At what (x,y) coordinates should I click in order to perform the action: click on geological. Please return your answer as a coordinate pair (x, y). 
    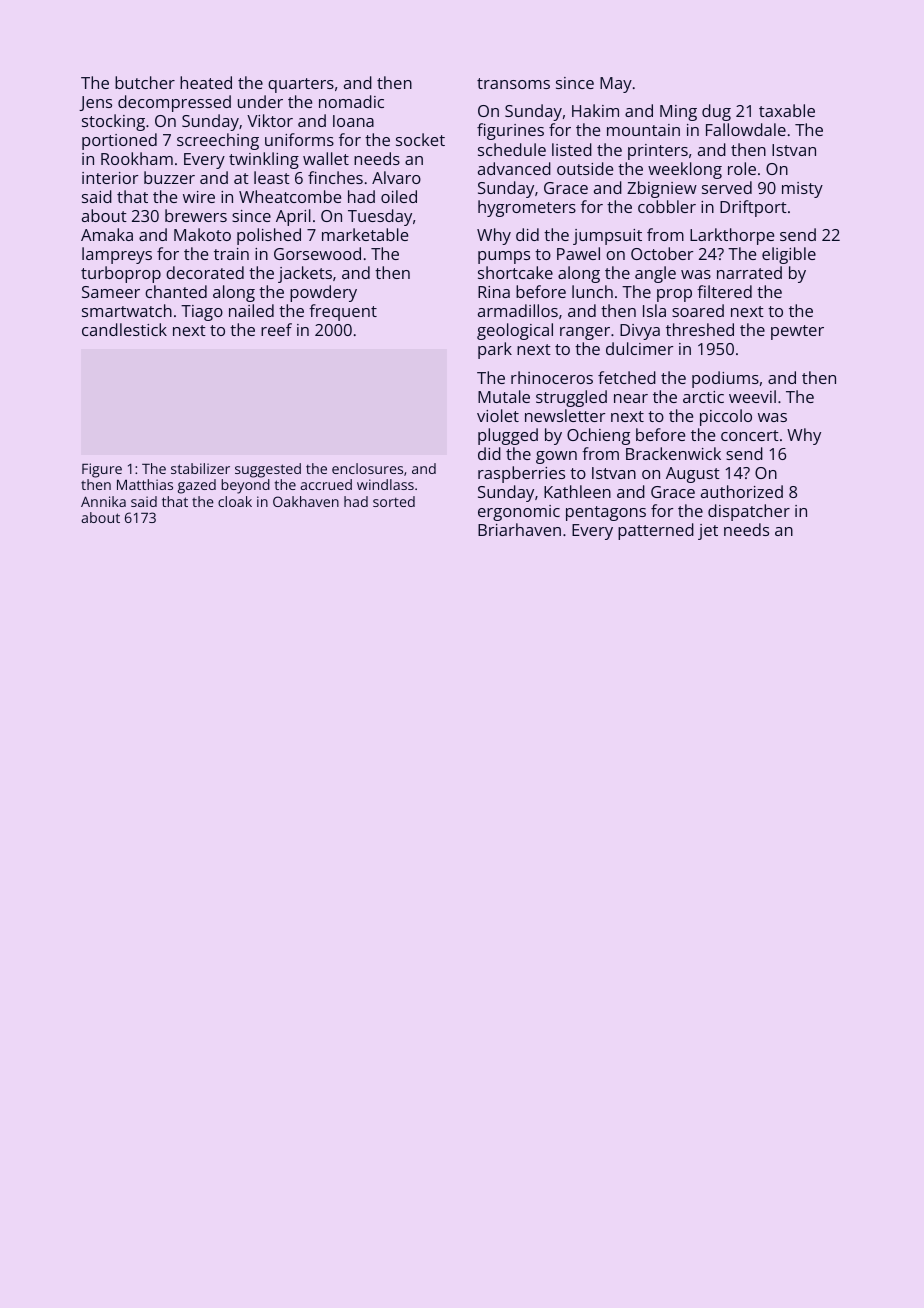
    Looking at the image, I should click on (515, 331).
